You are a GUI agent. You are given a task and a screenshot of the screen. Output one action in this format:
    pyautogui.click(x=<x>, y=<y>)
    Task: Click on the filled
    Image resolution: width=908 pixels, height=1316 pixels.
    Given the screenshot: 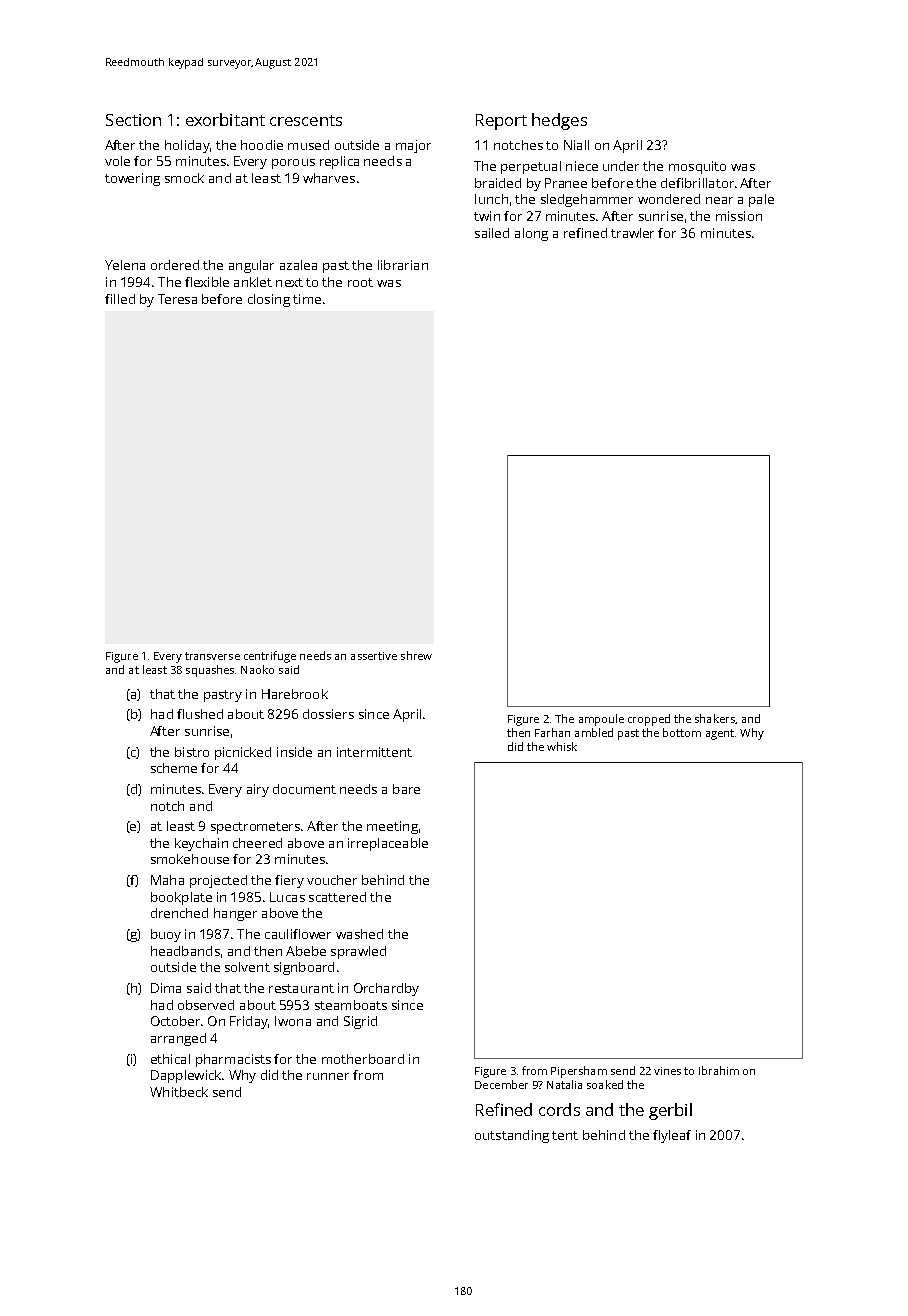 What is the action you would take?
    pyautogui.click(x=120, y=299)
